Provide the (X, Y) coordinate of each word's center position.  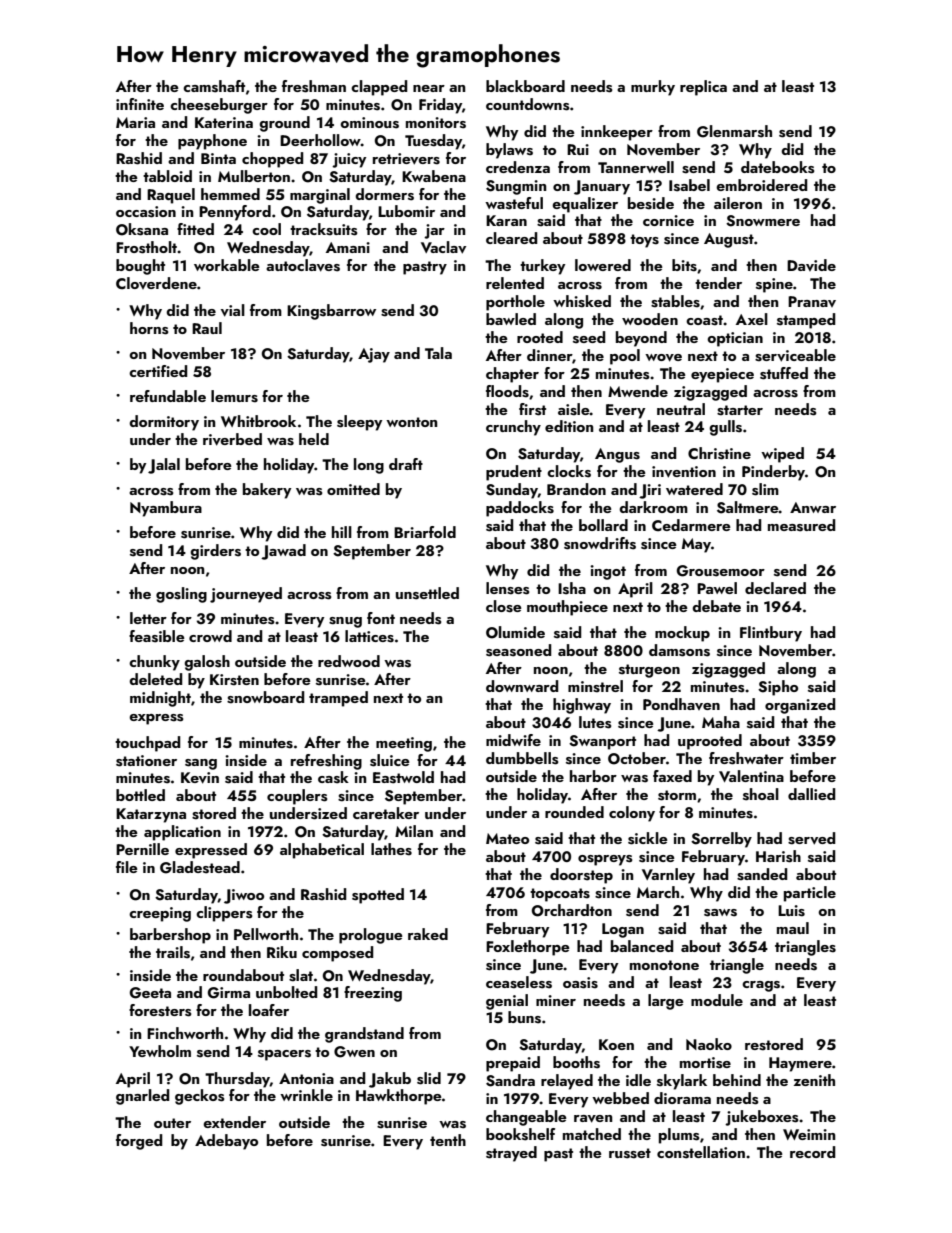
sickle (648, 838)
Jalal (164, 466)
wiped (782, 455)
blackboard (525, 86)
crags (761, 986)
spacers (284, 1055)
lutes (595, 722)
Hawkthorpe (399, 1097)
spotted (378, 896)
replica (703, 88)
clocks (569, 471)
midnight (160, 699)
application (182, 833)
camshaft (214, 86)
